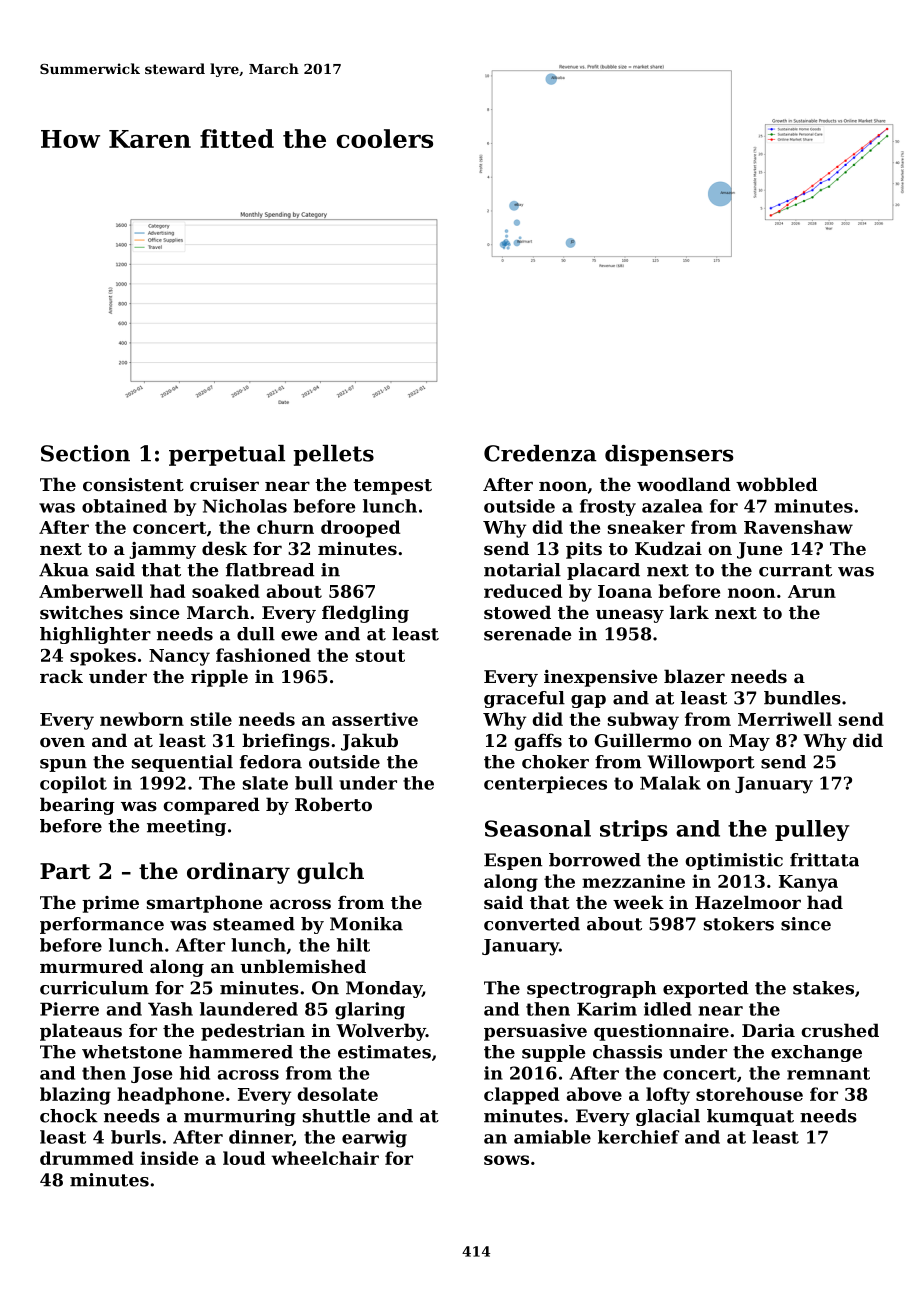  I want to click on kumquat, so click(750, 1117).
